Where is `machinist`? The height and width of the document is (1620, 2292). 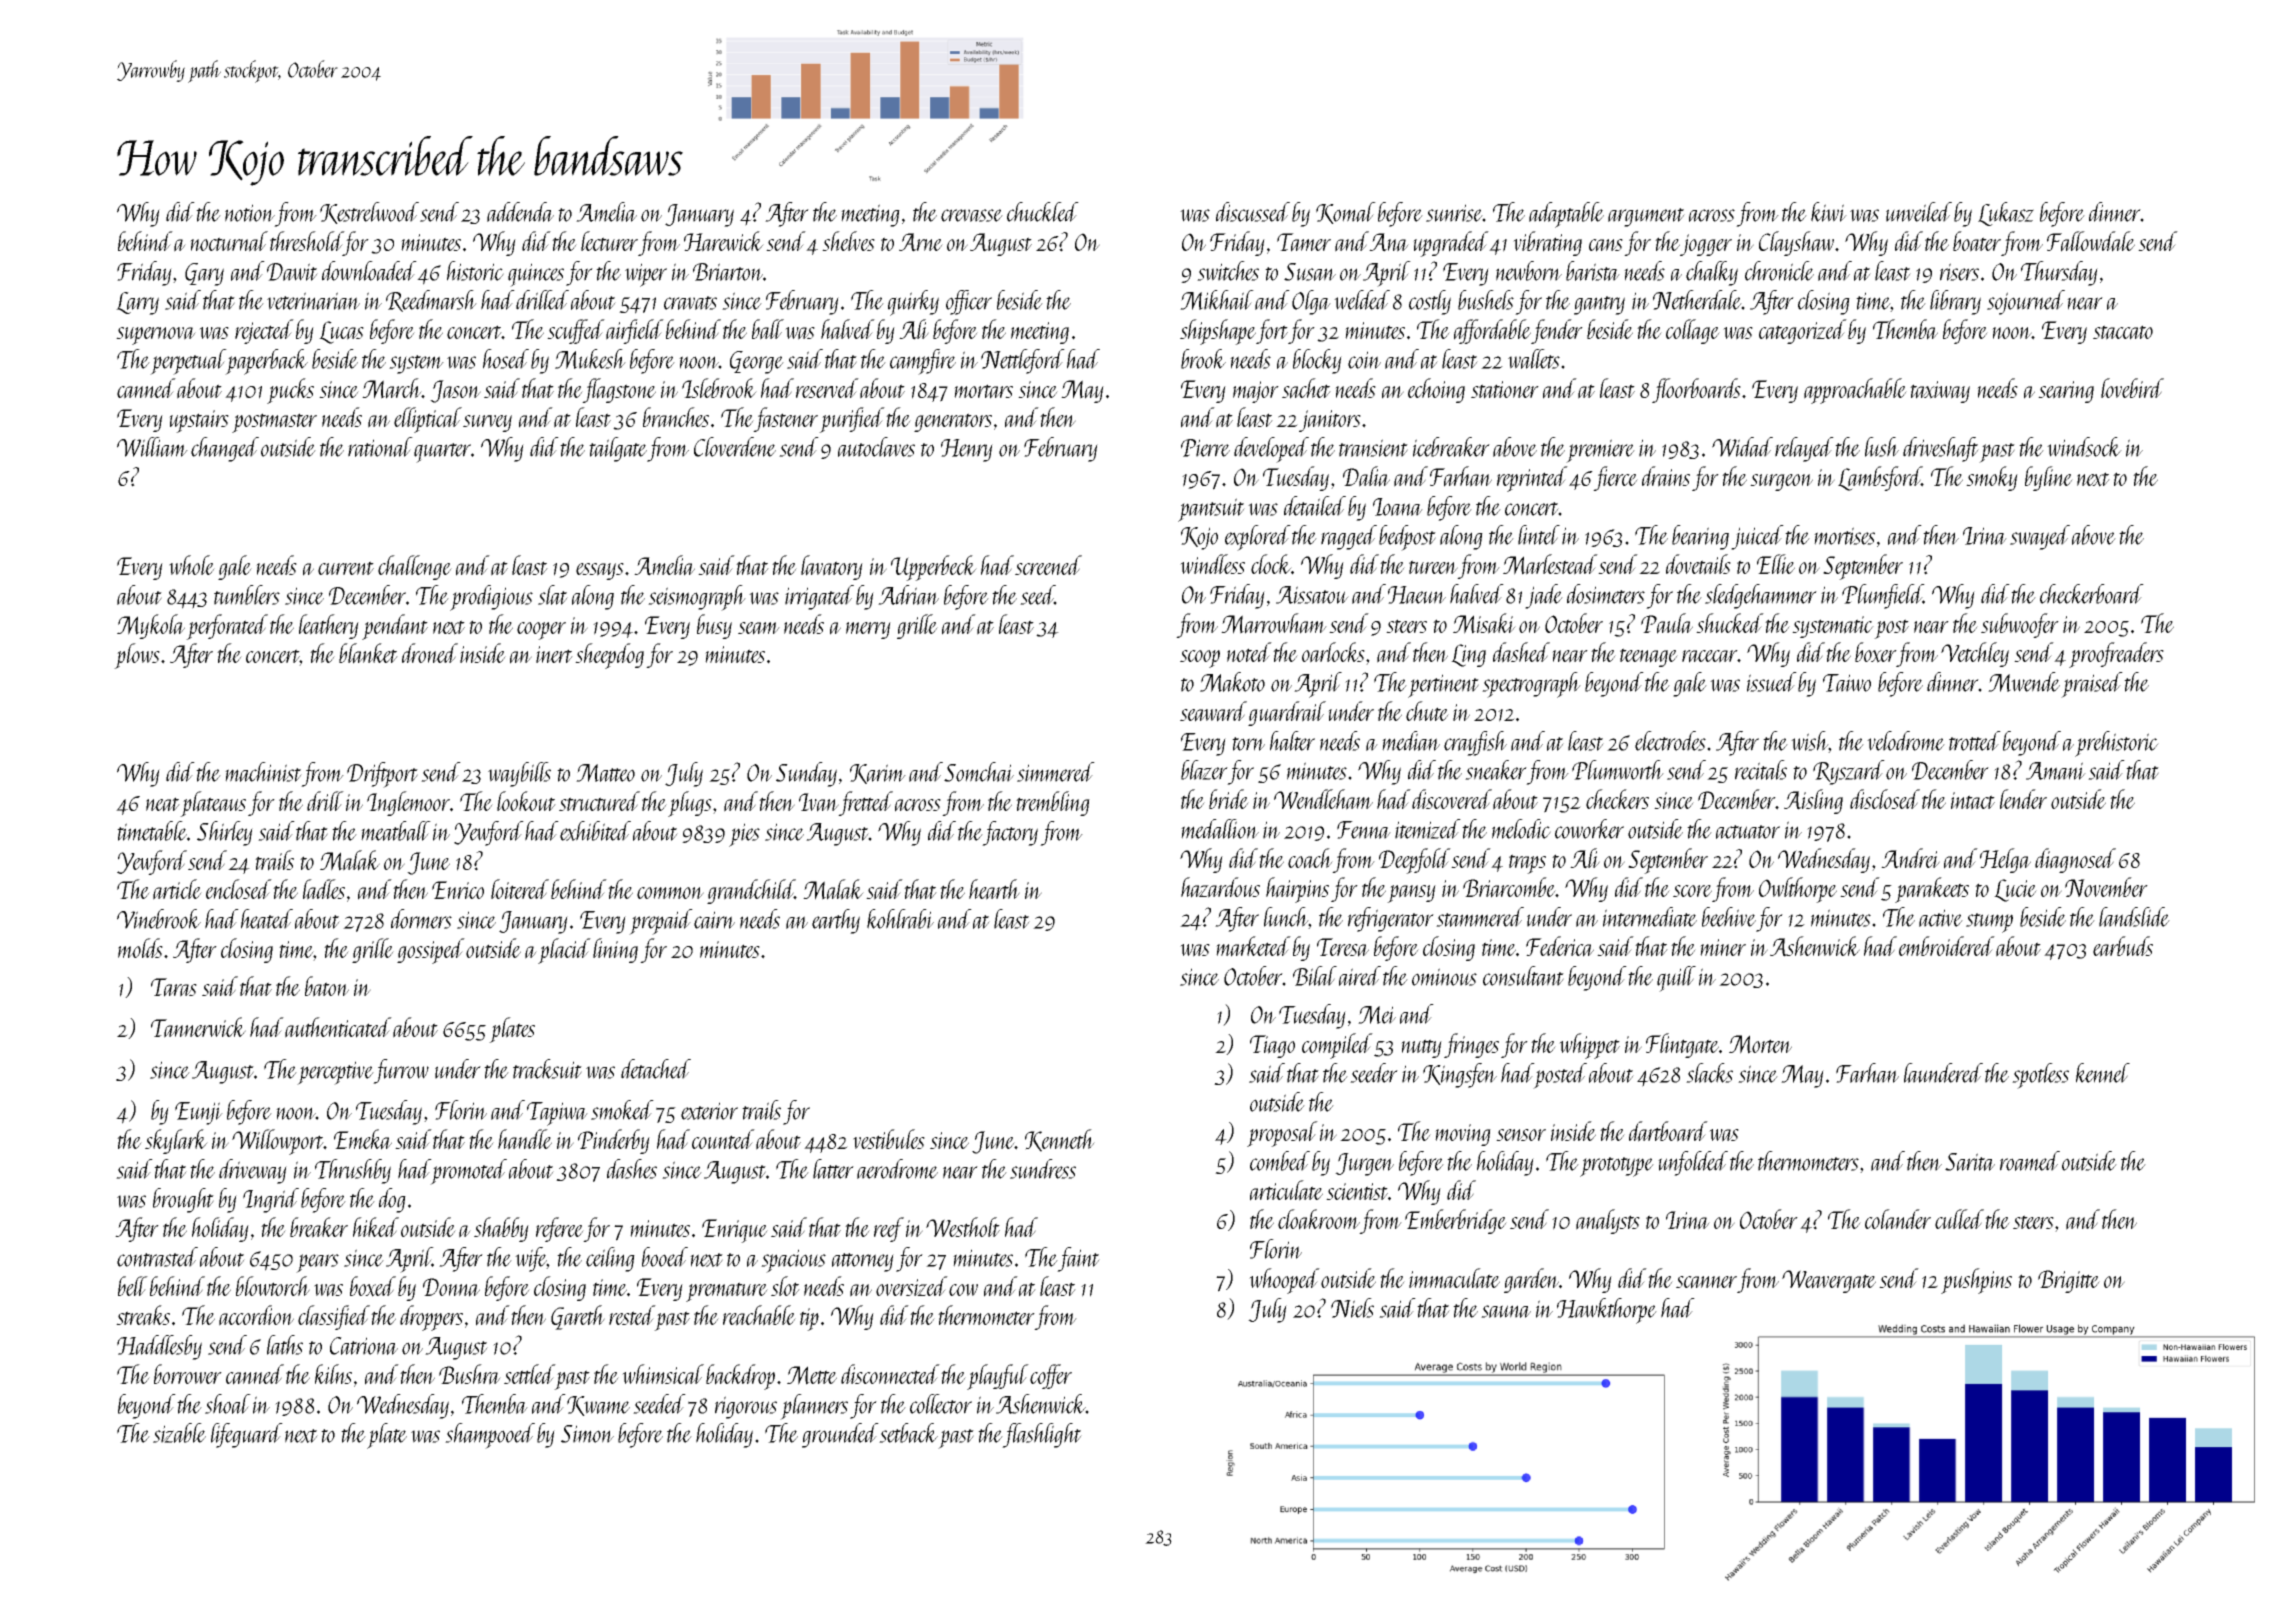
machinist is located at coordinates (263, 772).
